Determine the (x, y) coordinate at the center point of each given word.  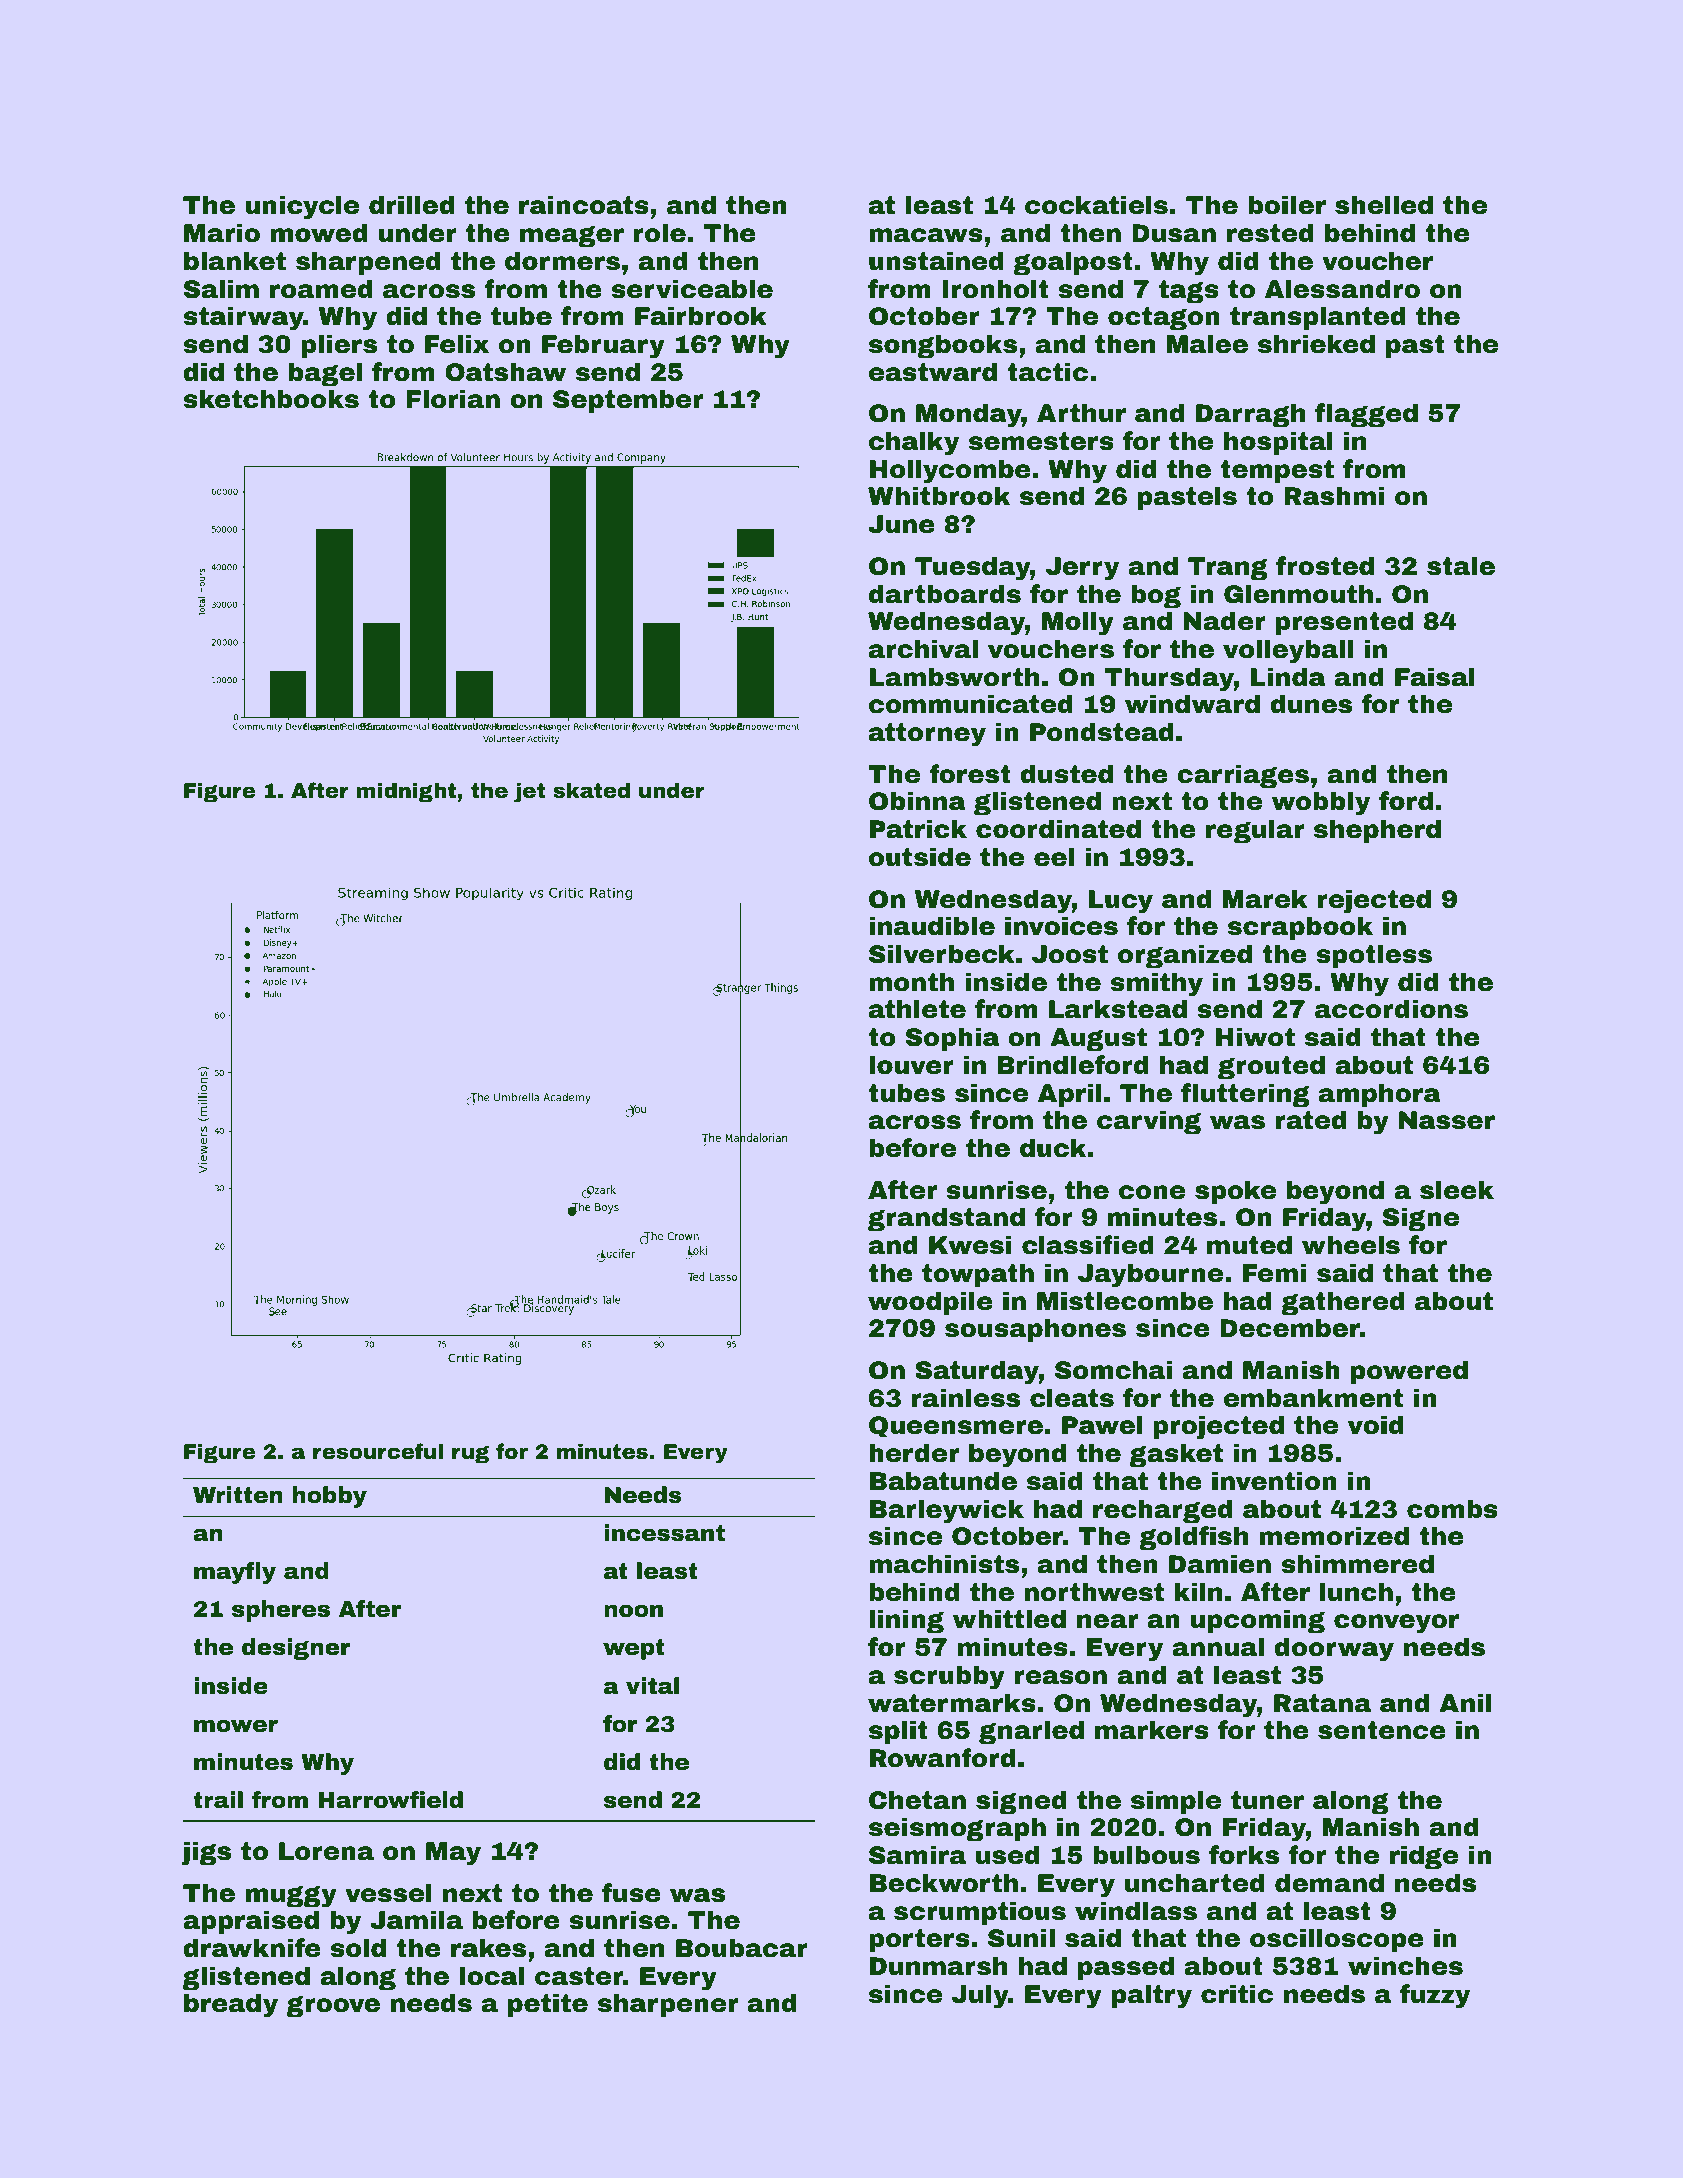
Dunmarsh (938, 1966)
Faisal (1435, 677)
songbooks (943, 346)
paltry (1152, 1996)
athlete (917, 1009)
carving (1149, 1122)
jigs (206, 1853)
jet (529, 792)
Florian (453, 399)
